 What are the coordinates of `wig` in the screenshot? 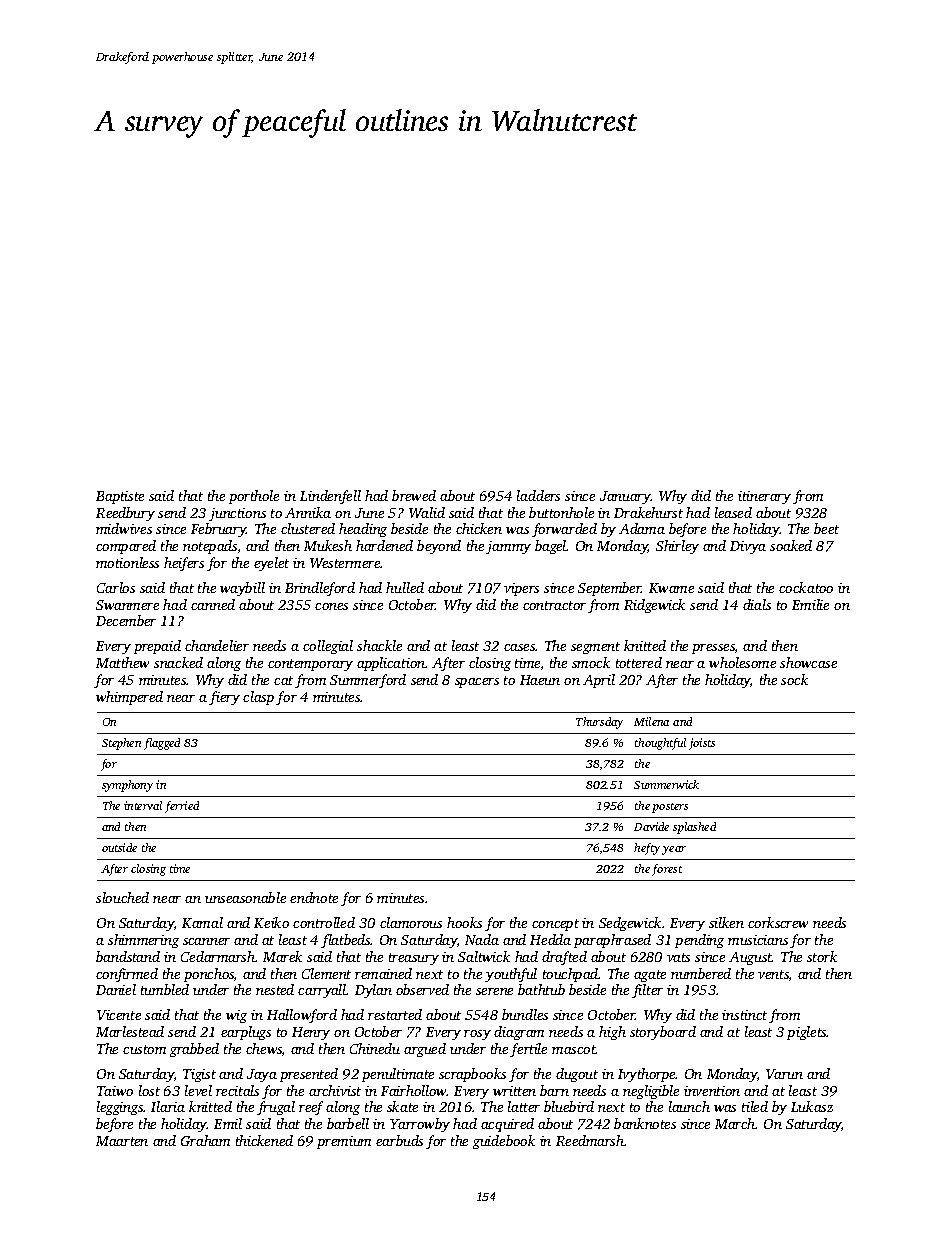 It's located at (236, 1016).
